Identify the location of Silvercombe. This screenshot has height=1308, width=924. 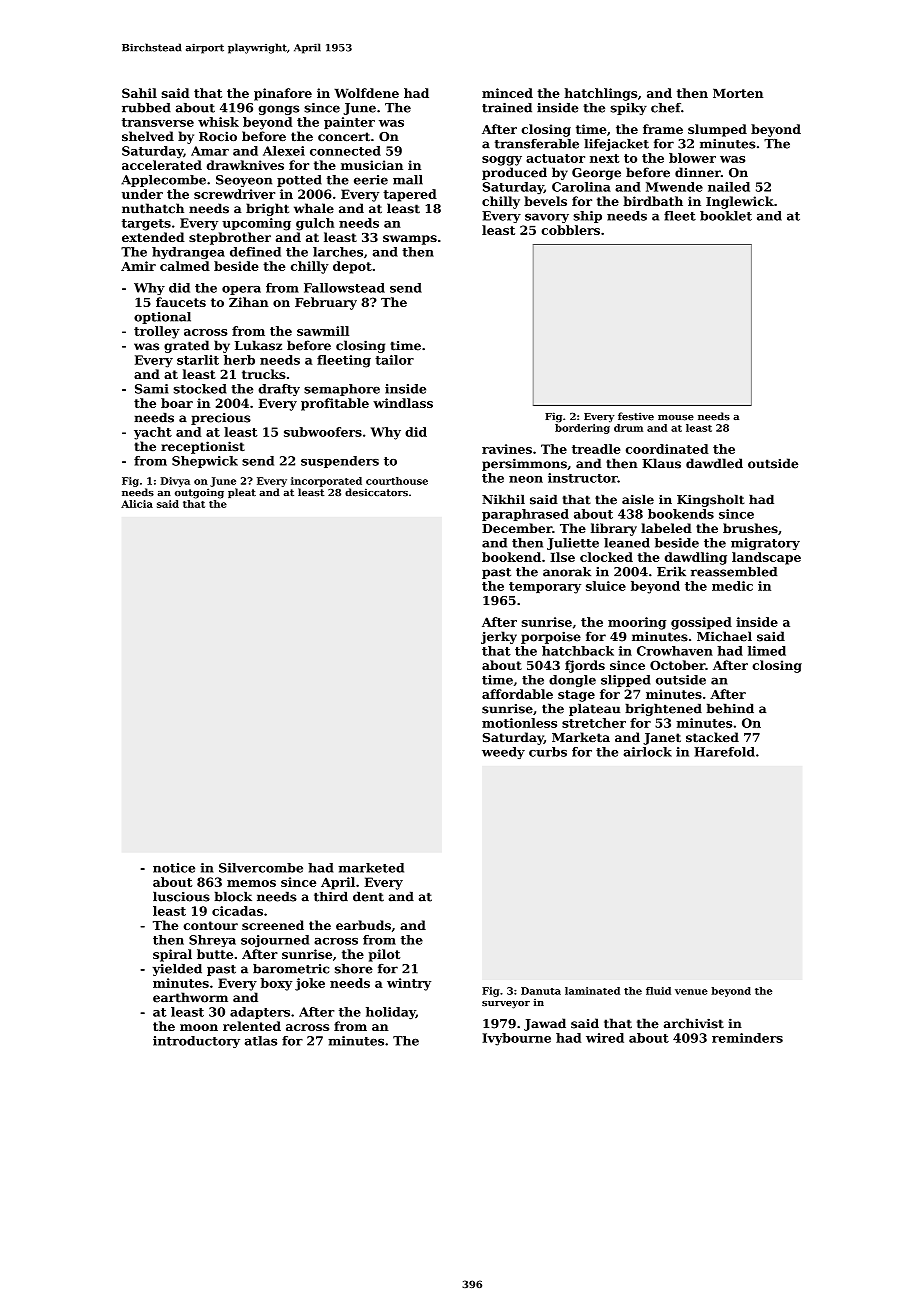
(261, 868).
